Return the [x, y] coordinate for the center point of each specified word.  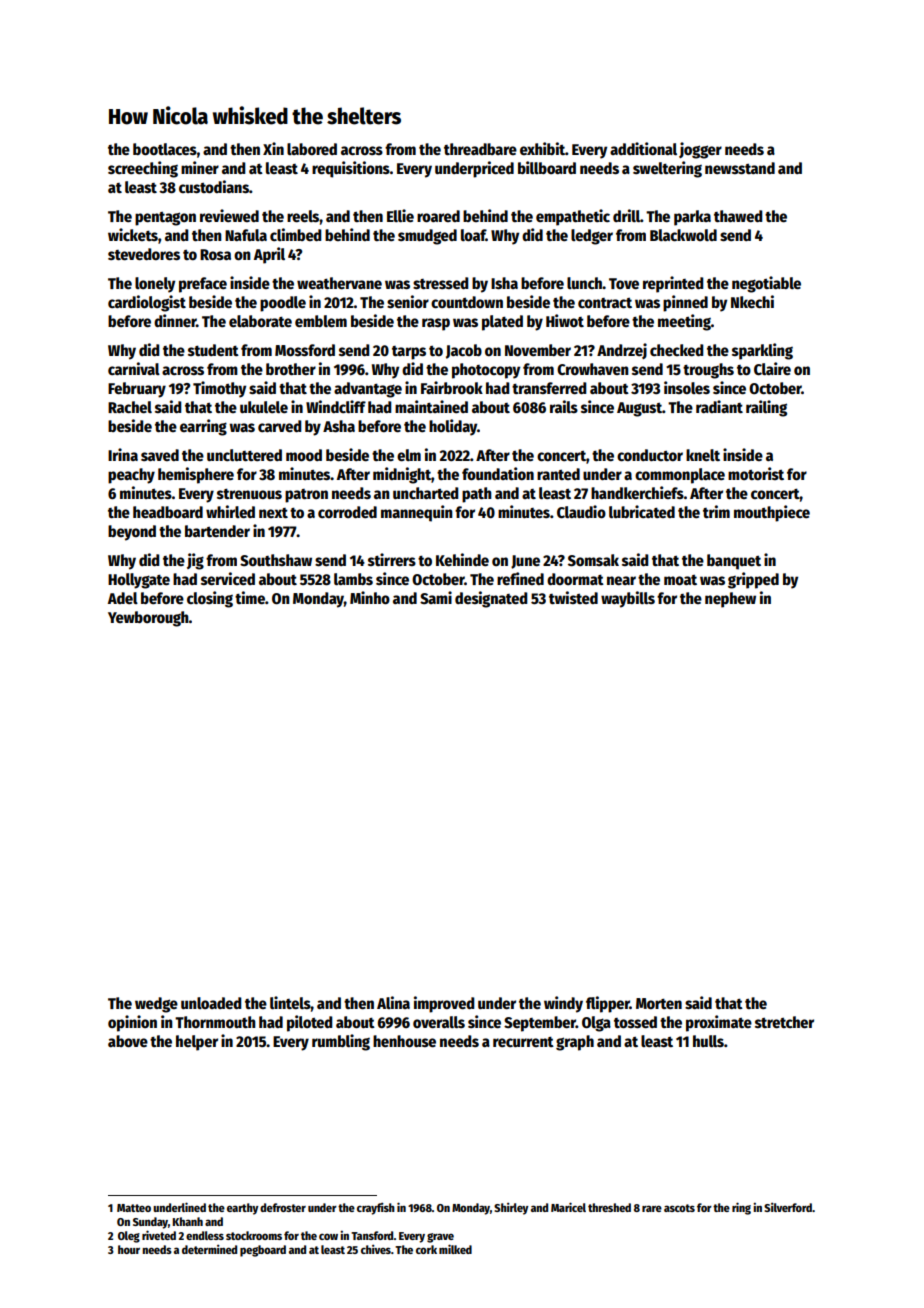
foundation [498, 474]
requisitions [351, 169]
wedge [156, 1005]
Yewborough [148, 619]
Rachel [130, 407]
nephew [730, 600]
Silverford [788, 1207]
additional [643, 148]
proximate [719, 1023]
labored [312, 149]
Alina [393, 1002]
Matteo [134, 1208]
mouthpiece [772, 513]
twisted [573, 597]
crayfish [376, 1208]
